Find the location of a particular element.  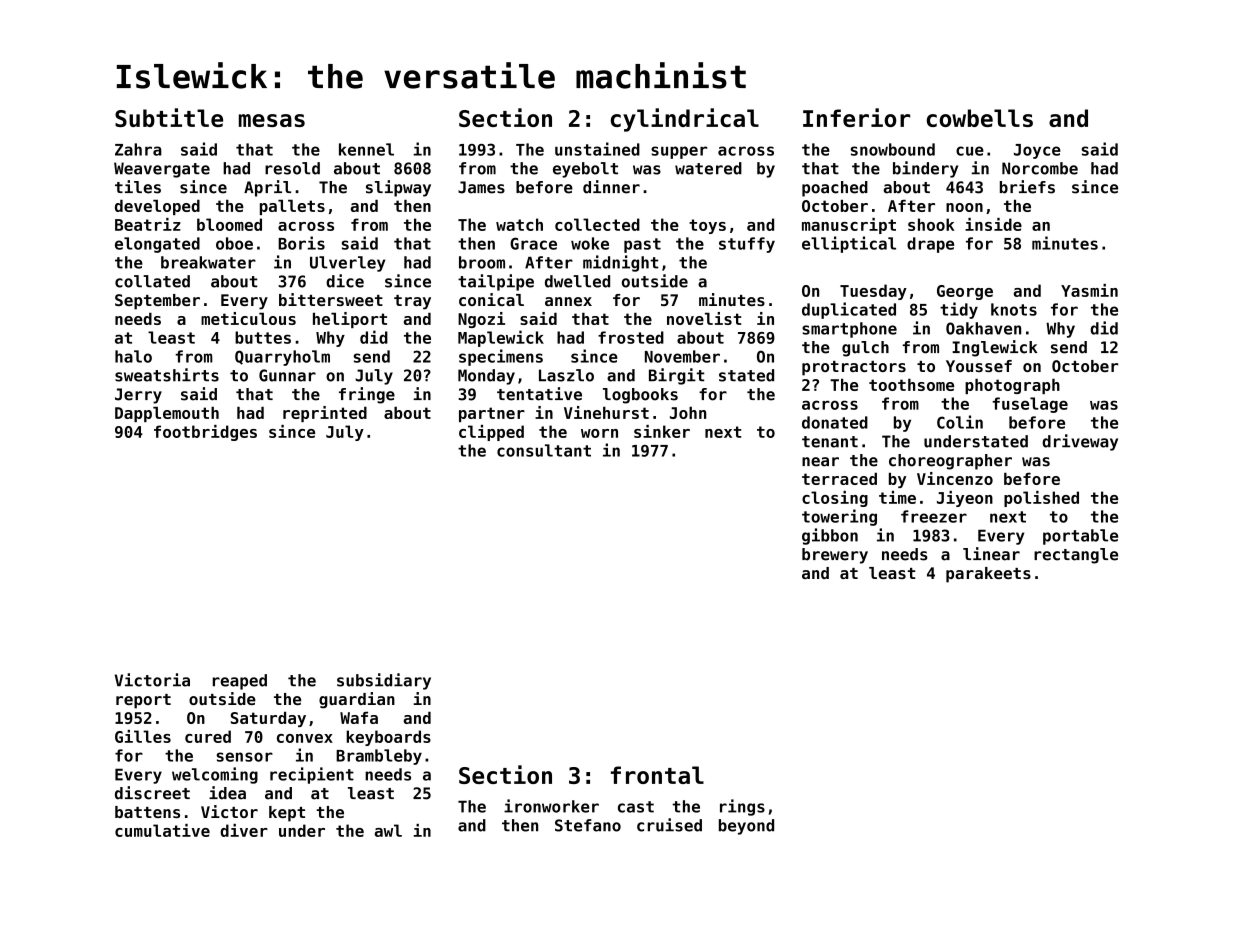

rings is located at coordinates (742, 807).
